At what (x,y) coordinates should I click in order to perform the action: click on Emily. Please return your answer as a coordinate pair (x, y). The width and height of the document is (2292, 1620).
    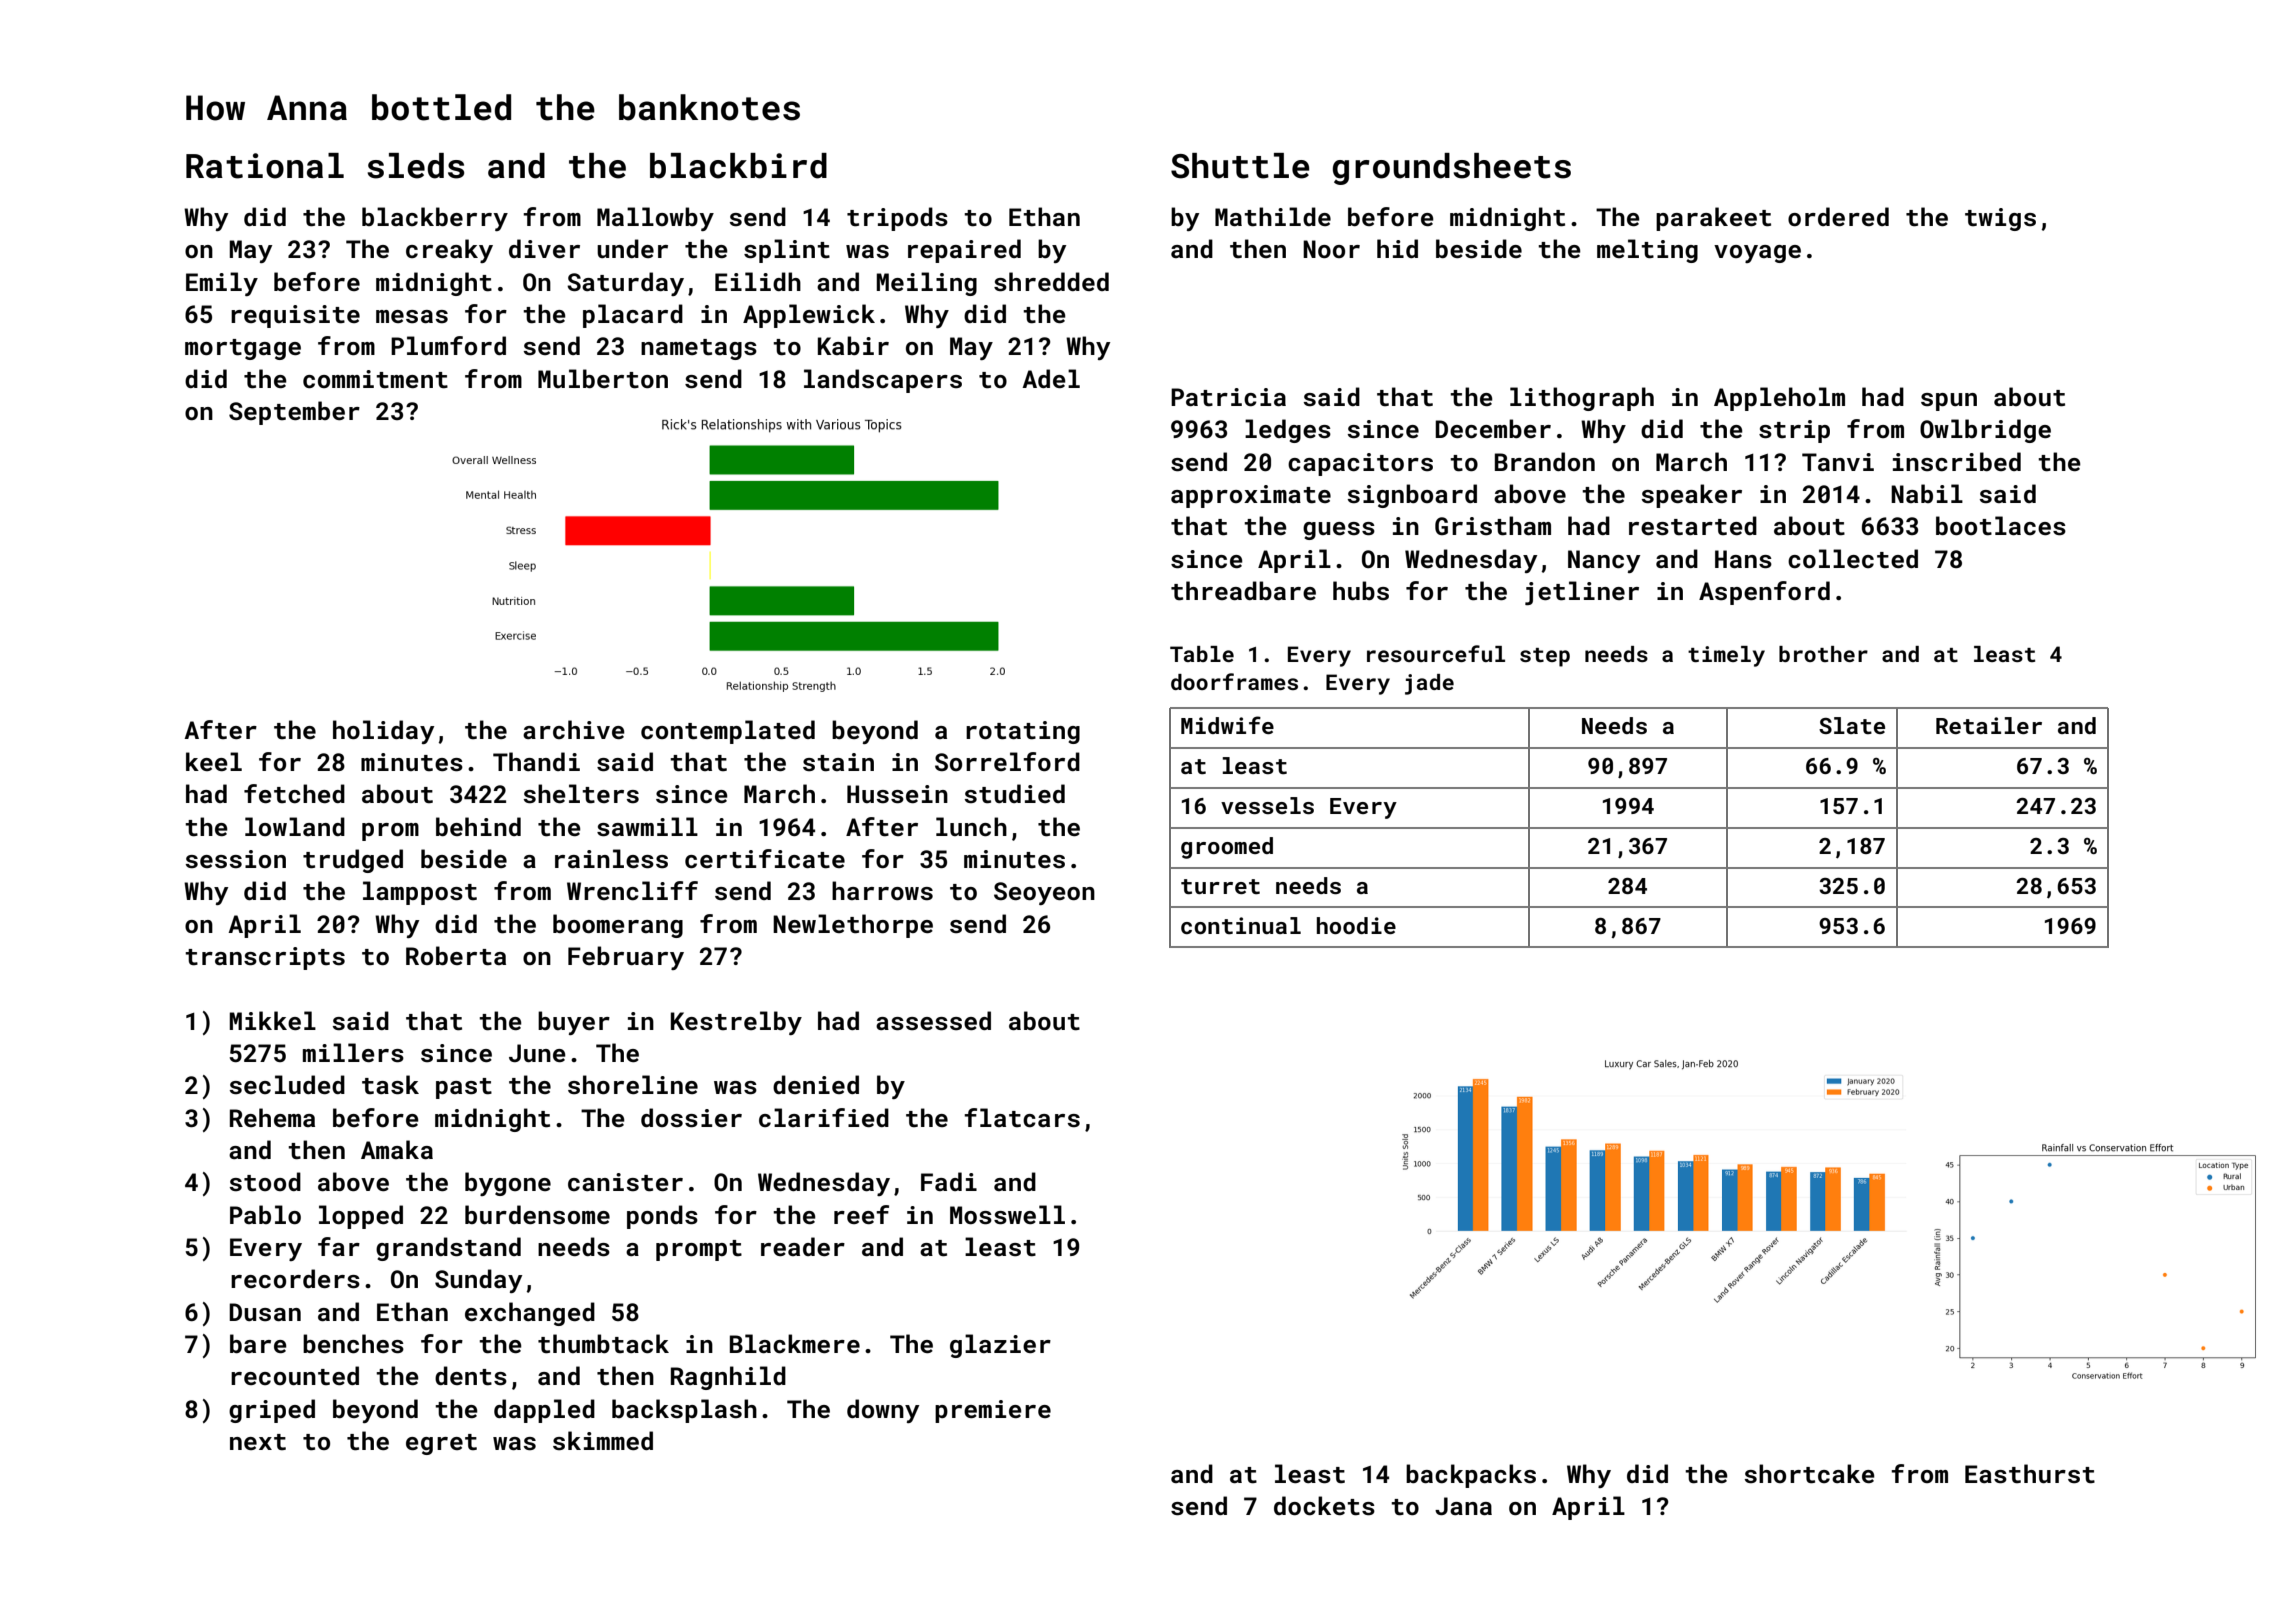
    Looking at the image, I should click on (222, 284).
